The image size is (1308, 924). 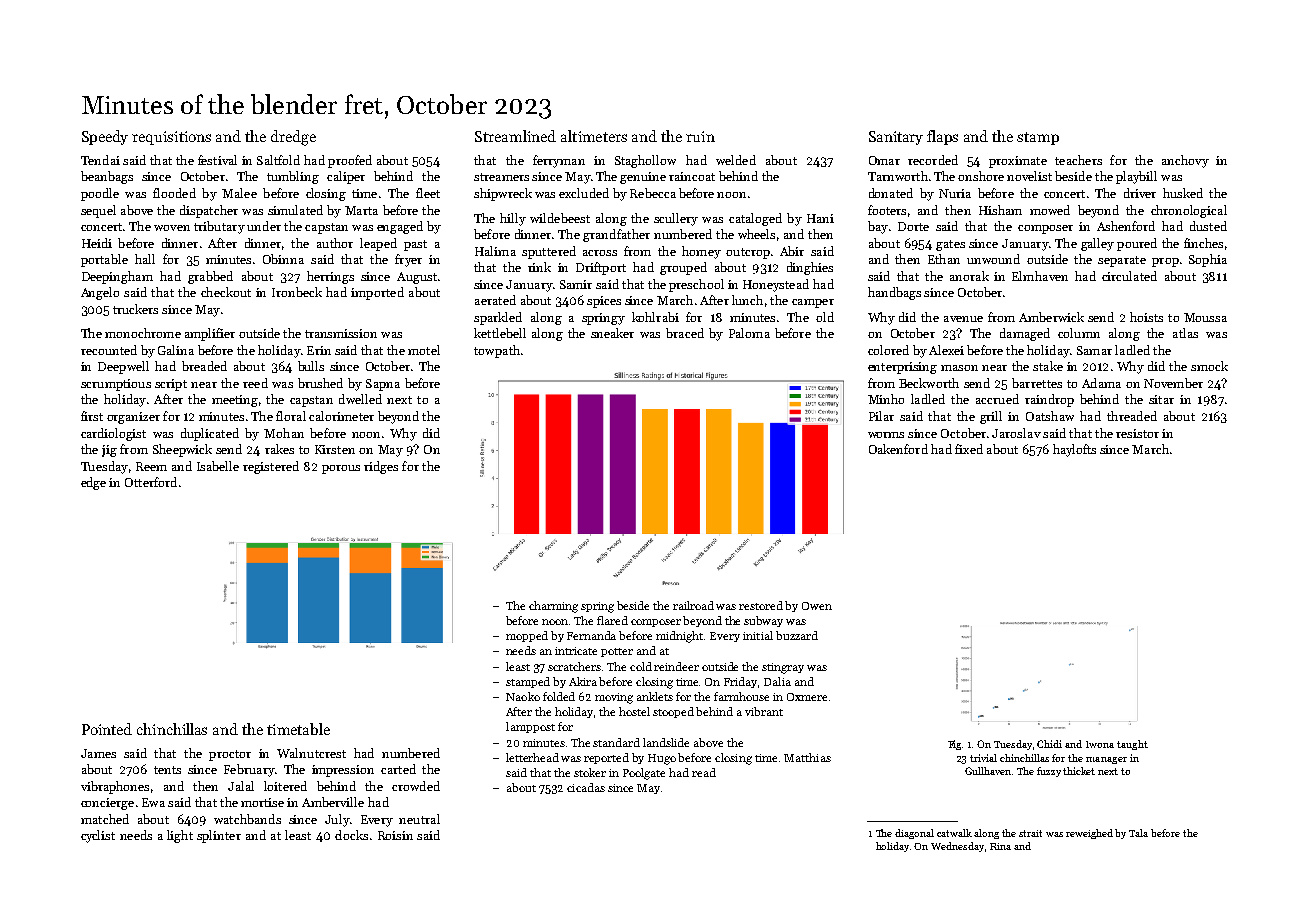 What do you see at coordinates (523, 696) in the image?
I see `Naoko` at bounding box center [523, 696].
